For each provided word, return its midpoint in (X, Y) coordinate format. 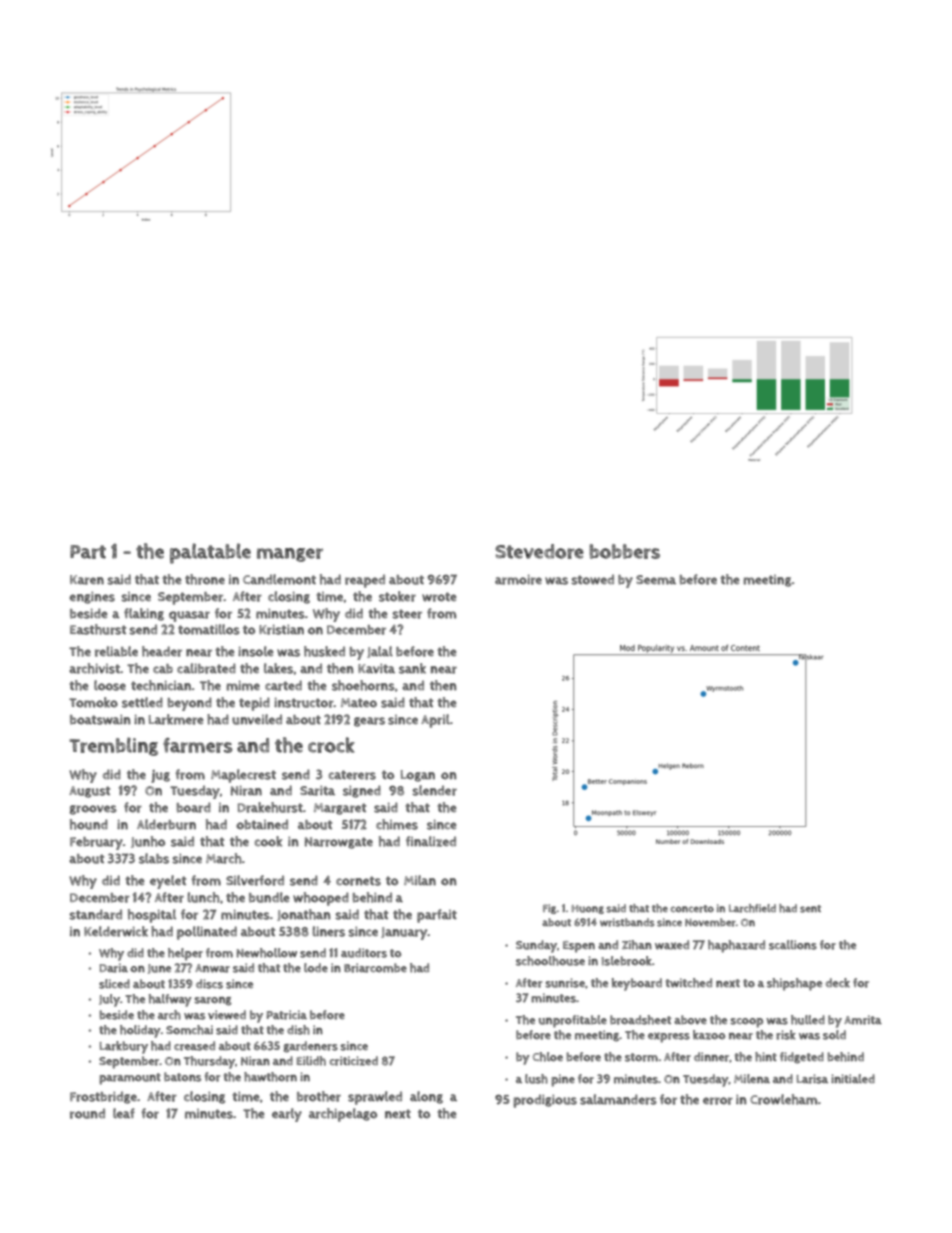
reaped (365, 581)
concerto (692, 909)
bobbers (624, 551)
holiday (140, 1031)
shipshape (794, 984)
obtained (262, 824)
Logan (418, 776)
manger (290, 555)
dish (298, 1030)
